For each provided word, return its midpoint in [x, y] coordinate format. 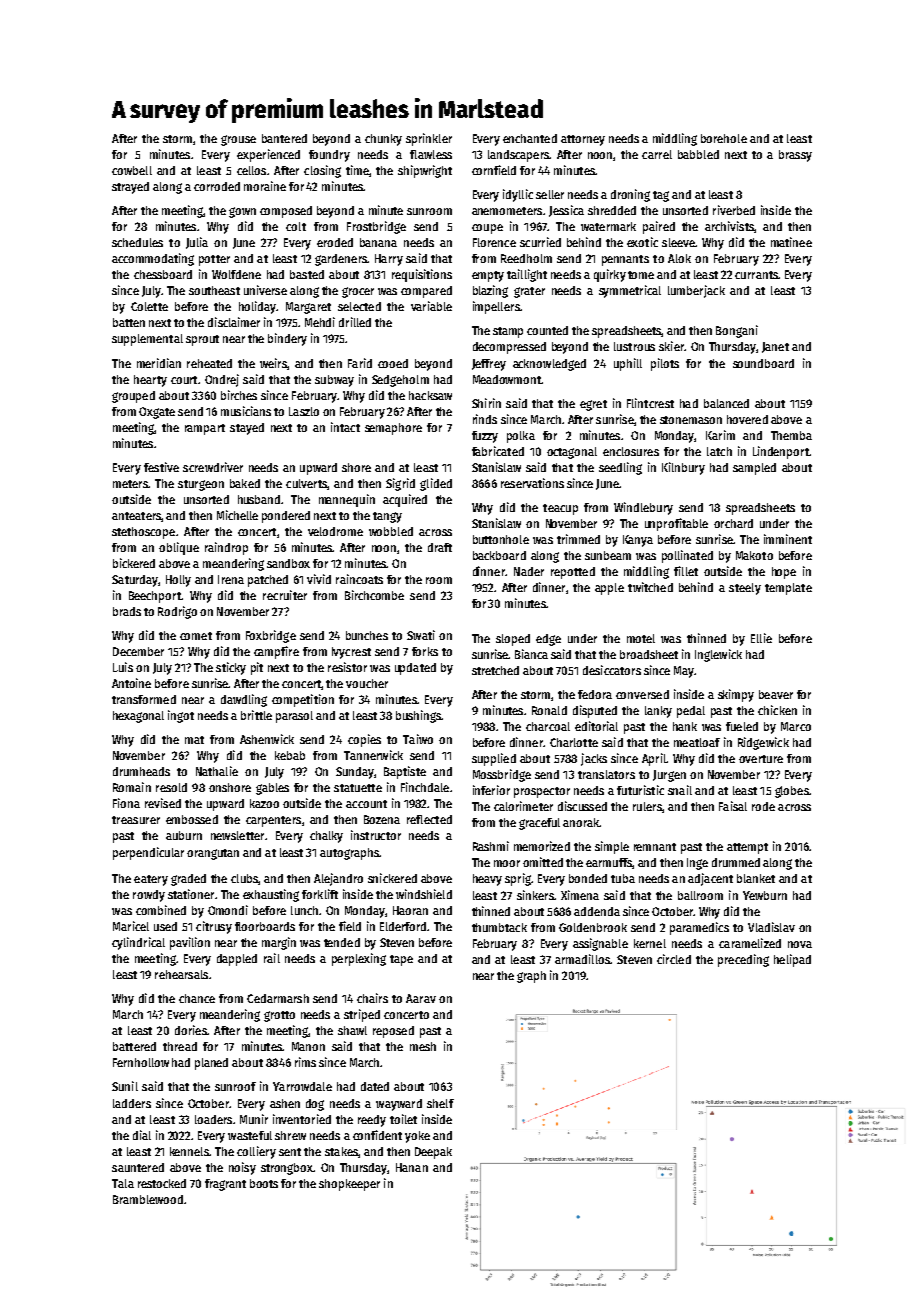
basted [307, 274]
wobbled [391, 531]
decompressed [509, 348]
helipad [792, 960]
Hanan [412, 1167]
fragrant [225, 1185]
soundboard [763, 363]
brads [127, 611]
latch [719, 451]
